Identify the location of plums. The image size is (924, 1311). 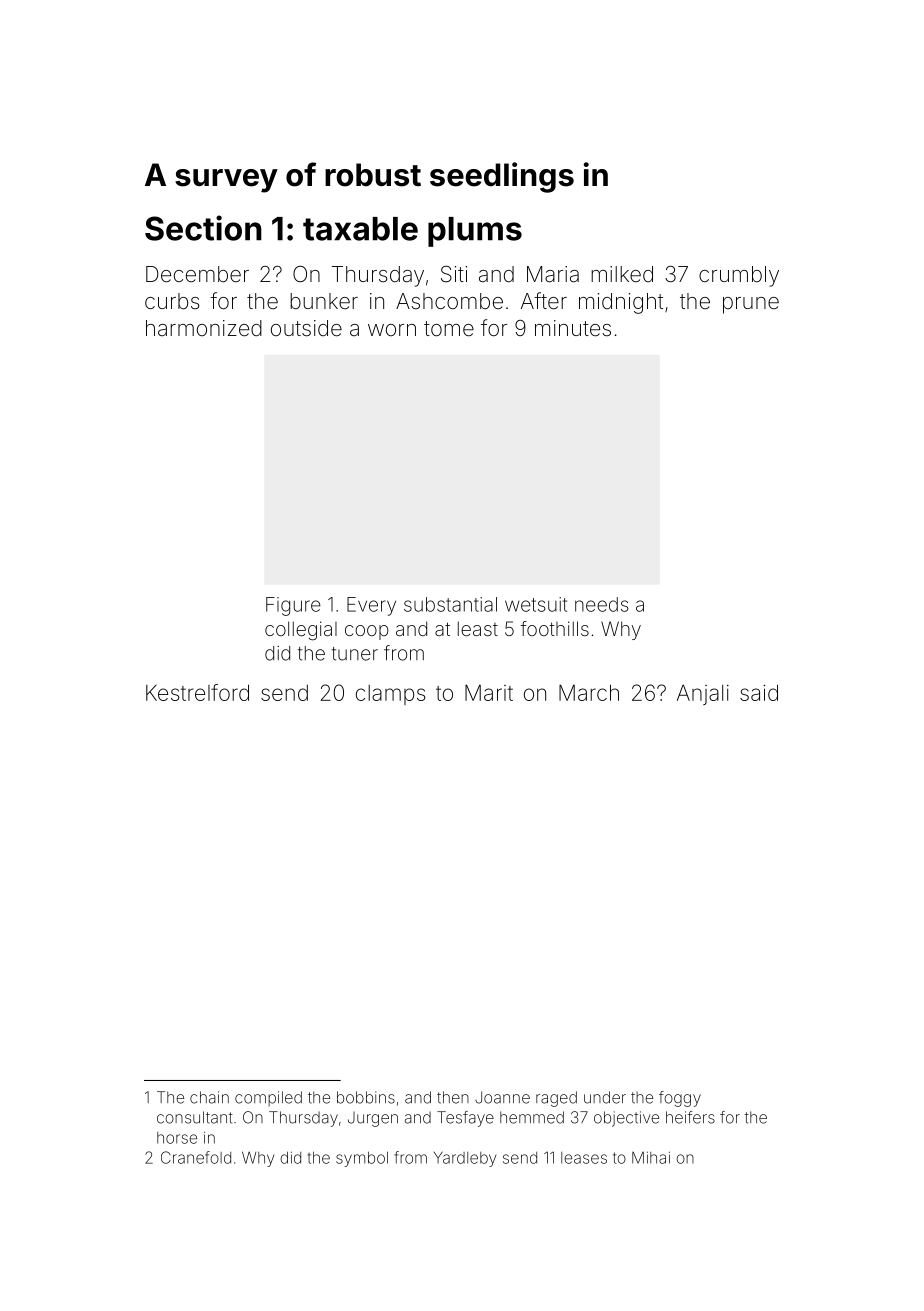
(475, 232).
